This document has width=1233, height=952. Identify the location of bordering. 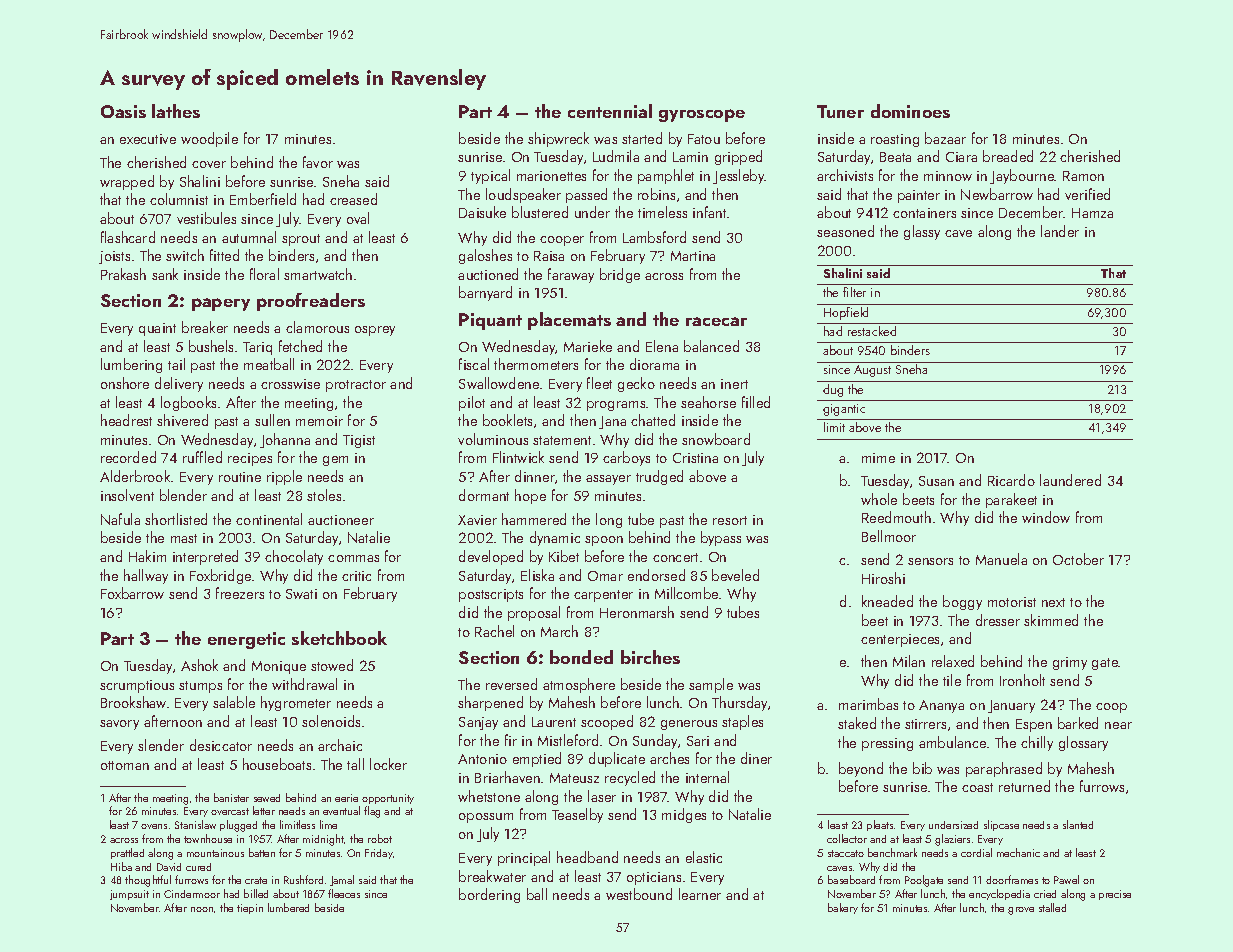
(489, 895).
